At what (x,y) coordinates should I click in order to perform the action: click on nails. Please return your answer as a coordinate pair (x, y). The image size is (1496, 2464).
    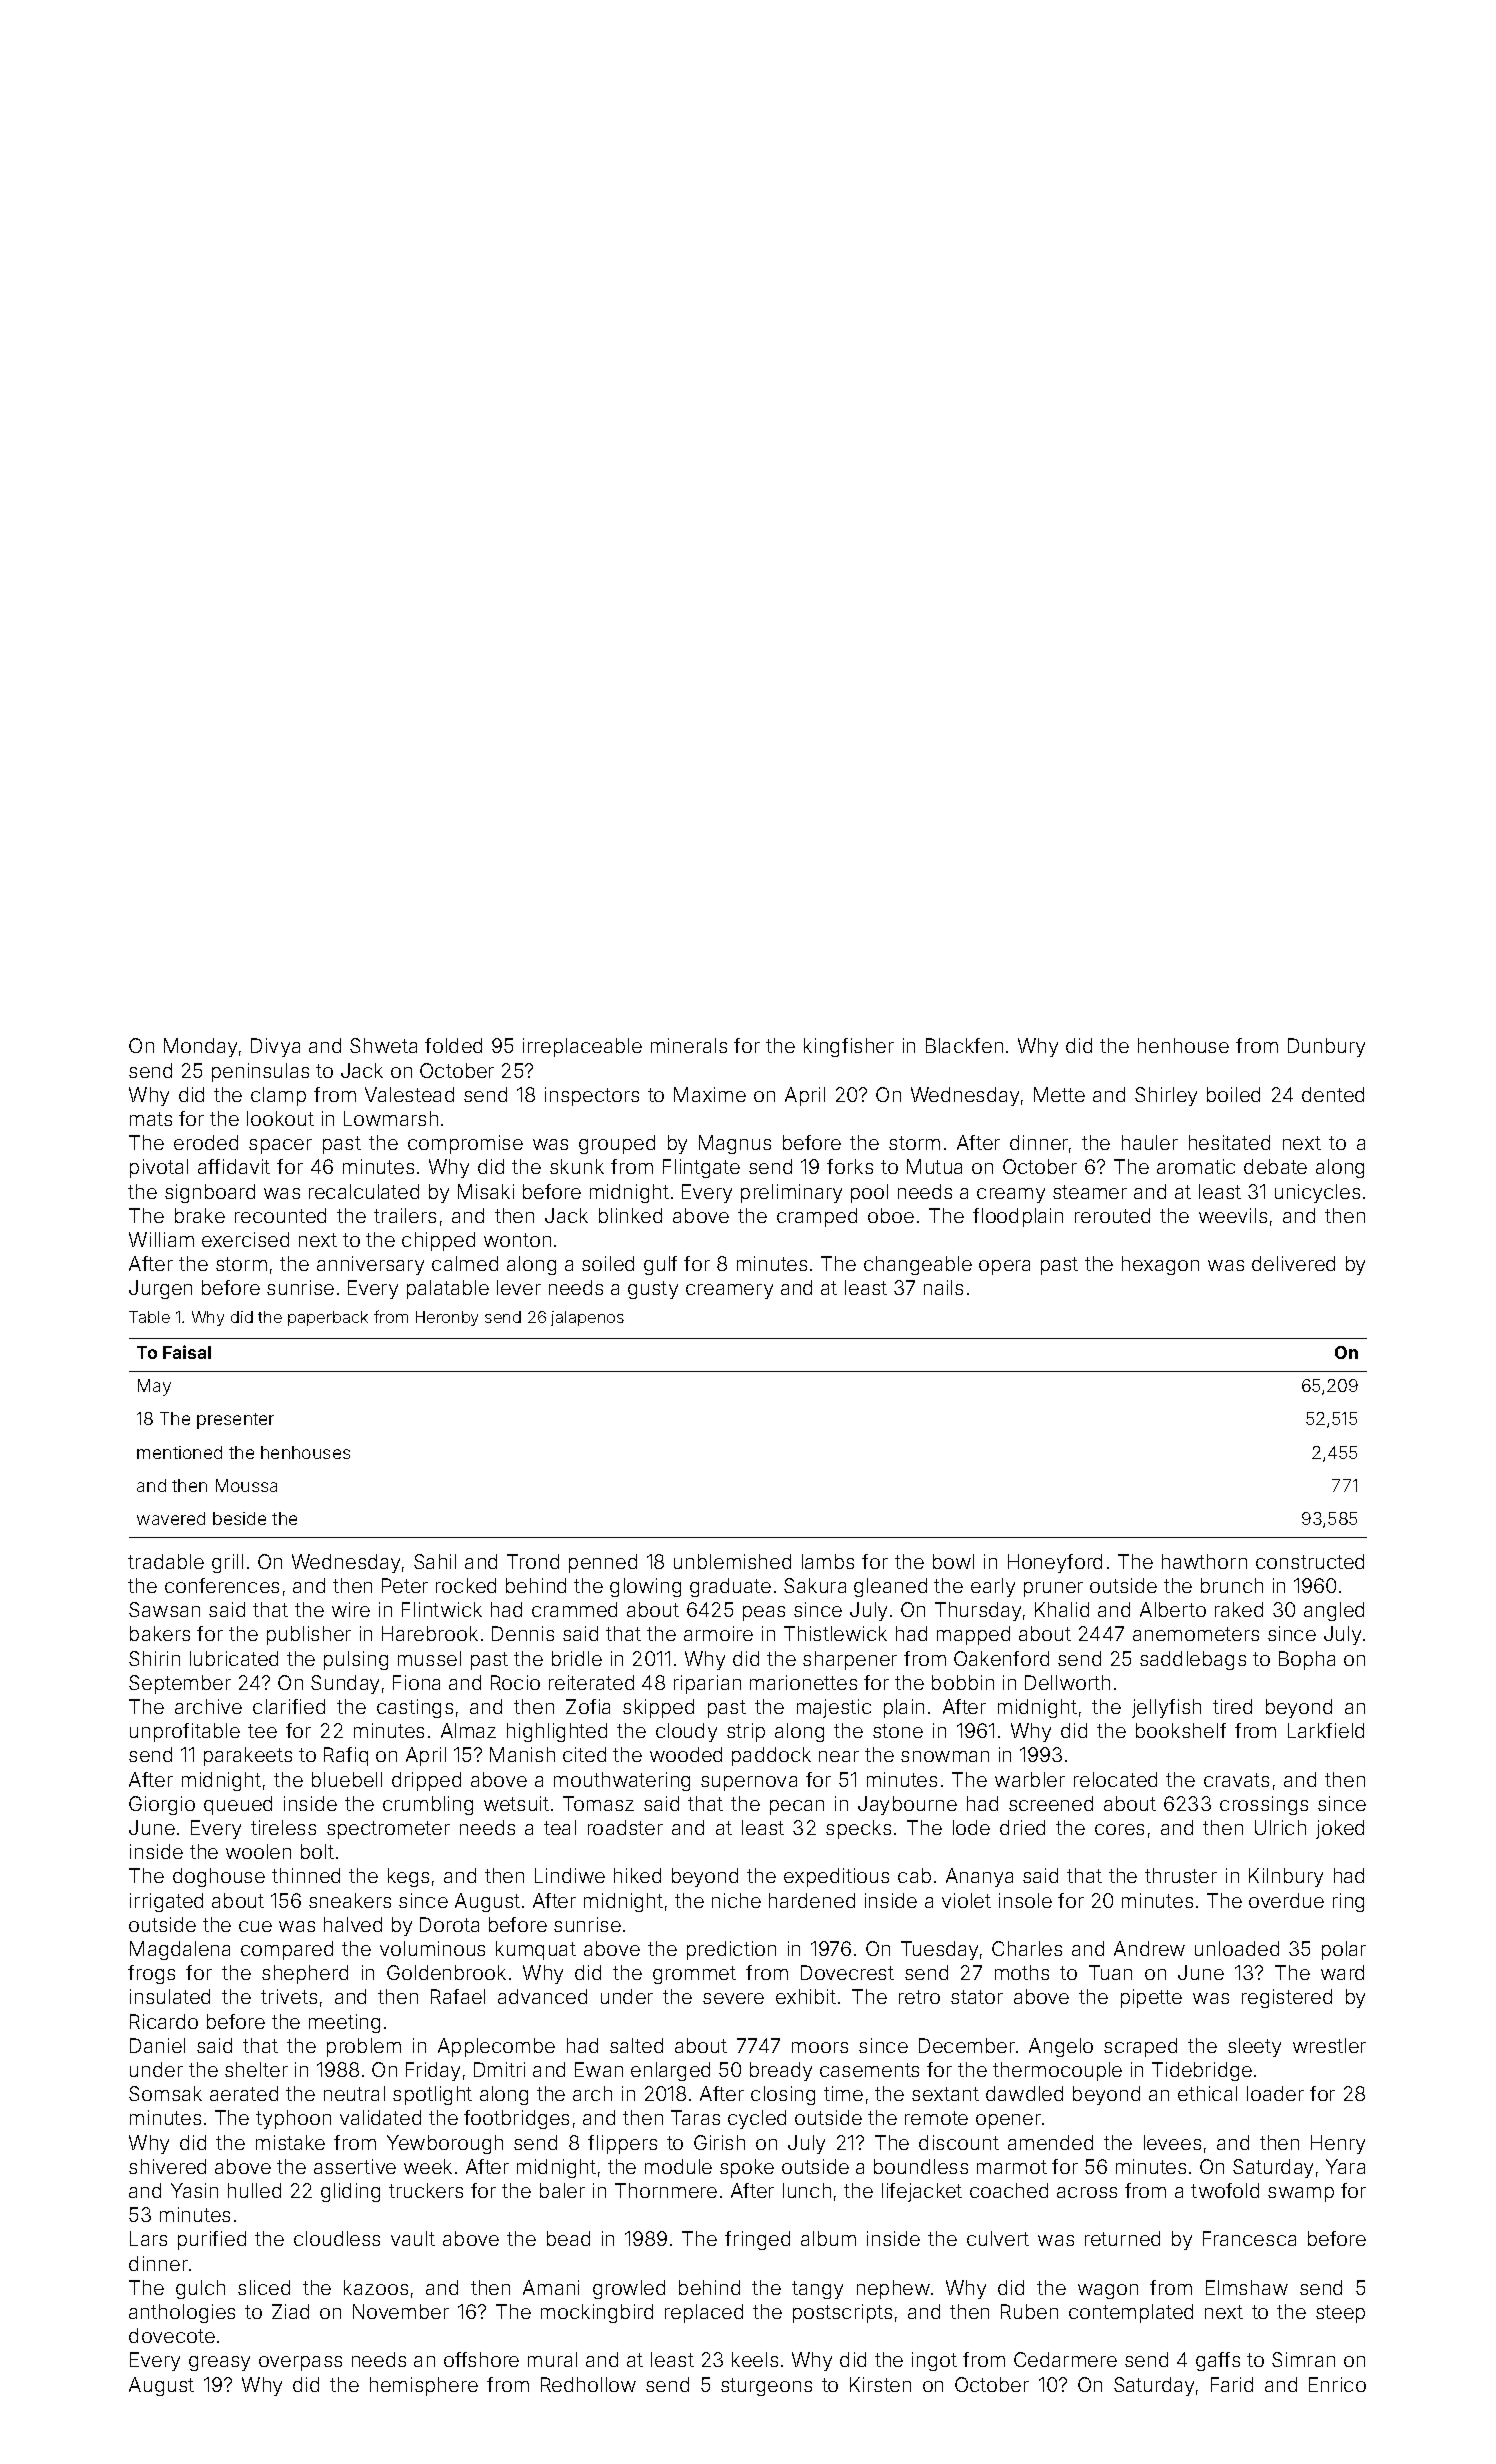
    Looking at the image, I should click on (943, 1287).
